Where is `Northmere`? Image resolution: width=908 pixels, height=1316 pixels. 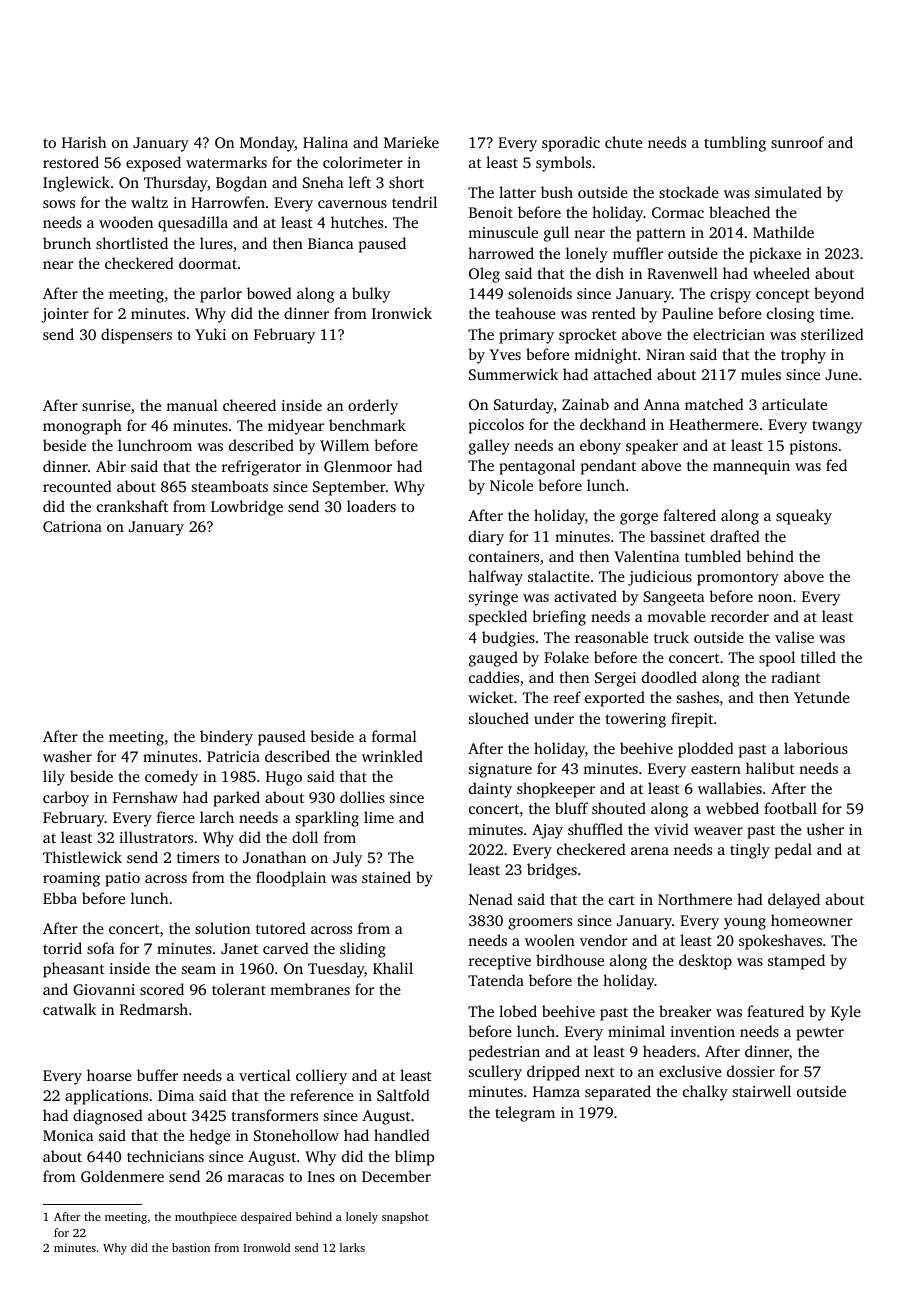
Northmere is located at coordinates (695, 899).
